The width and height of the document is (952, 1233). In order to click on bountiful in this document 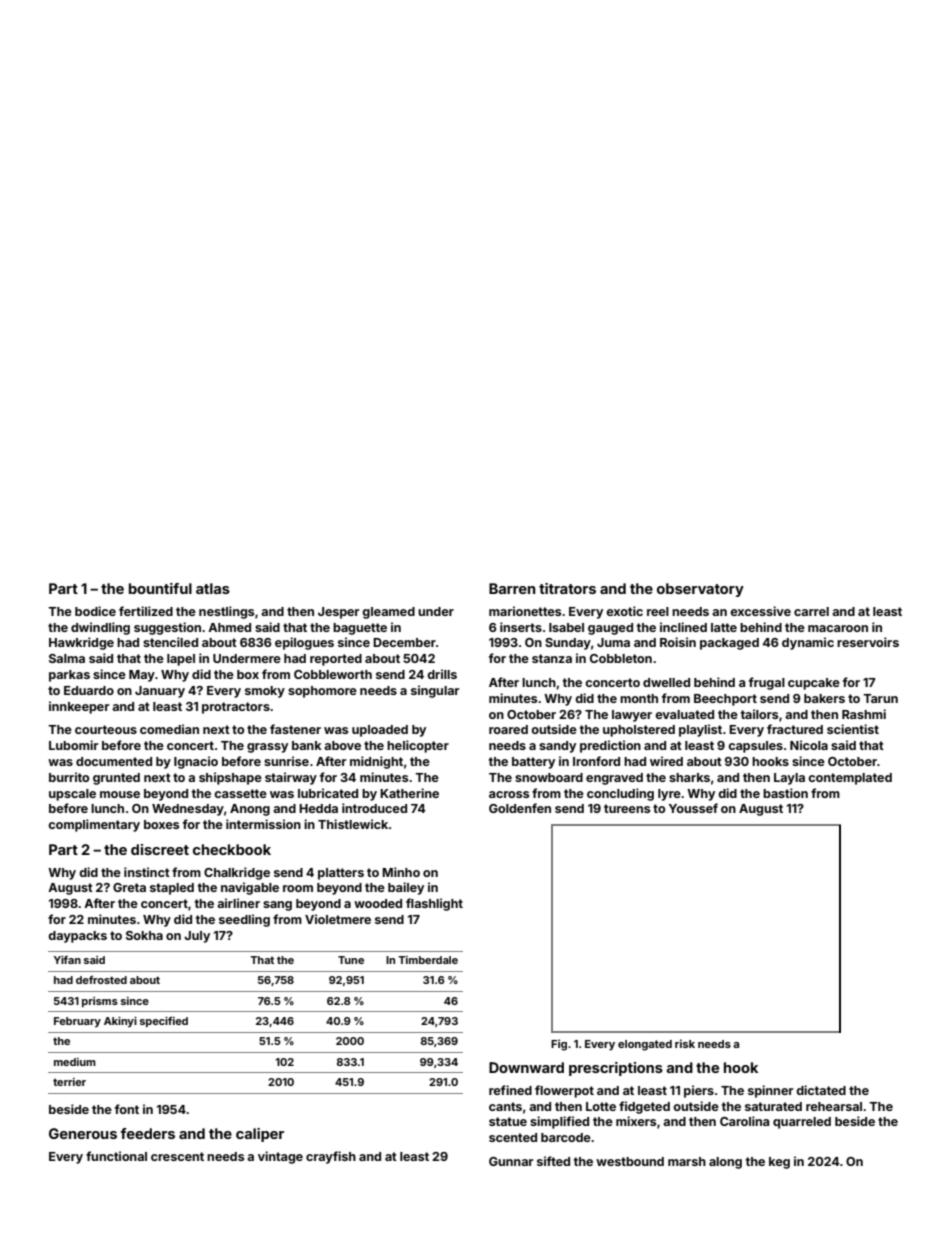, I will do `click(160, 588)`.
